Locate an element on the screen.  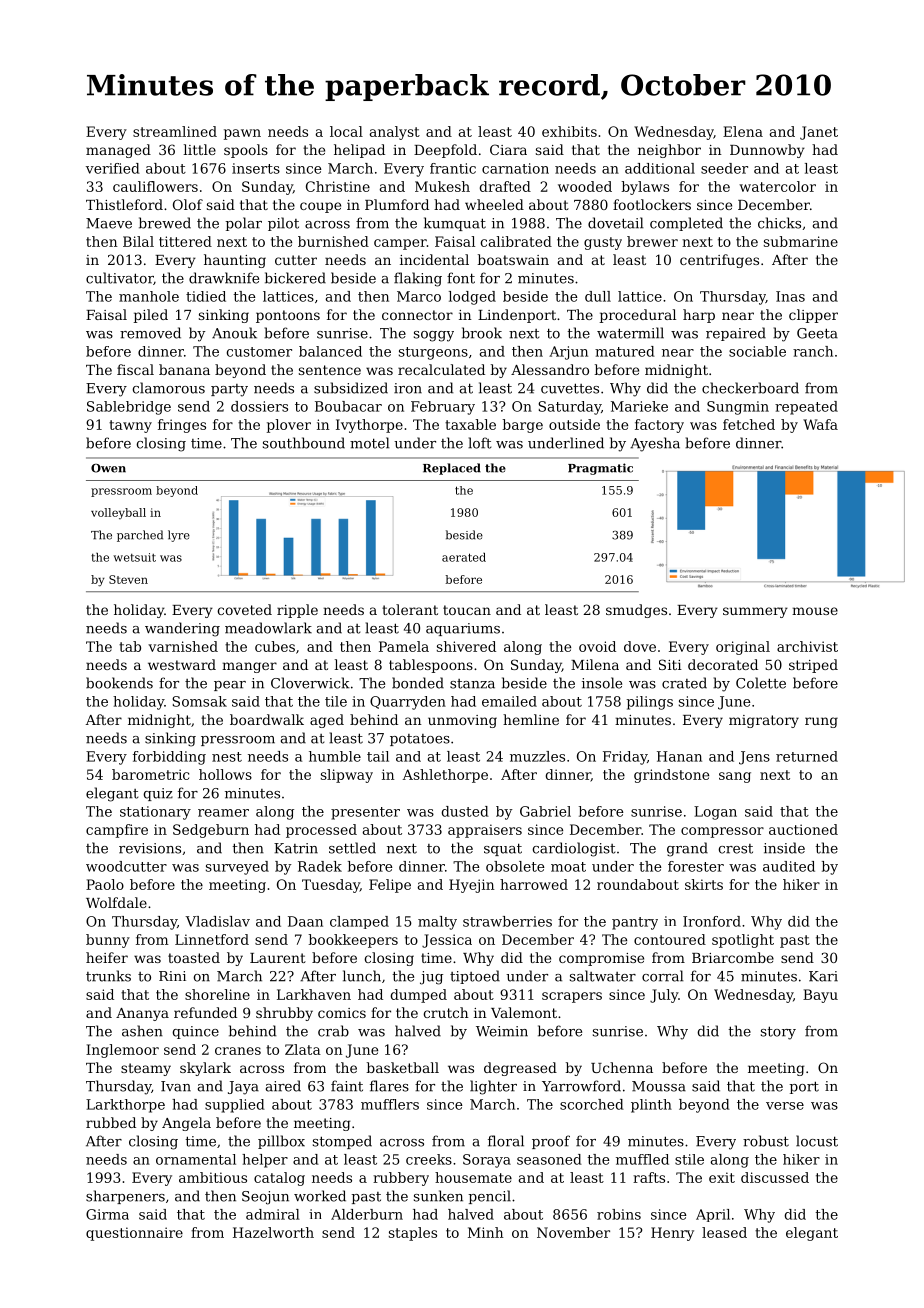
Owen is located at coordinates (108, 468).
